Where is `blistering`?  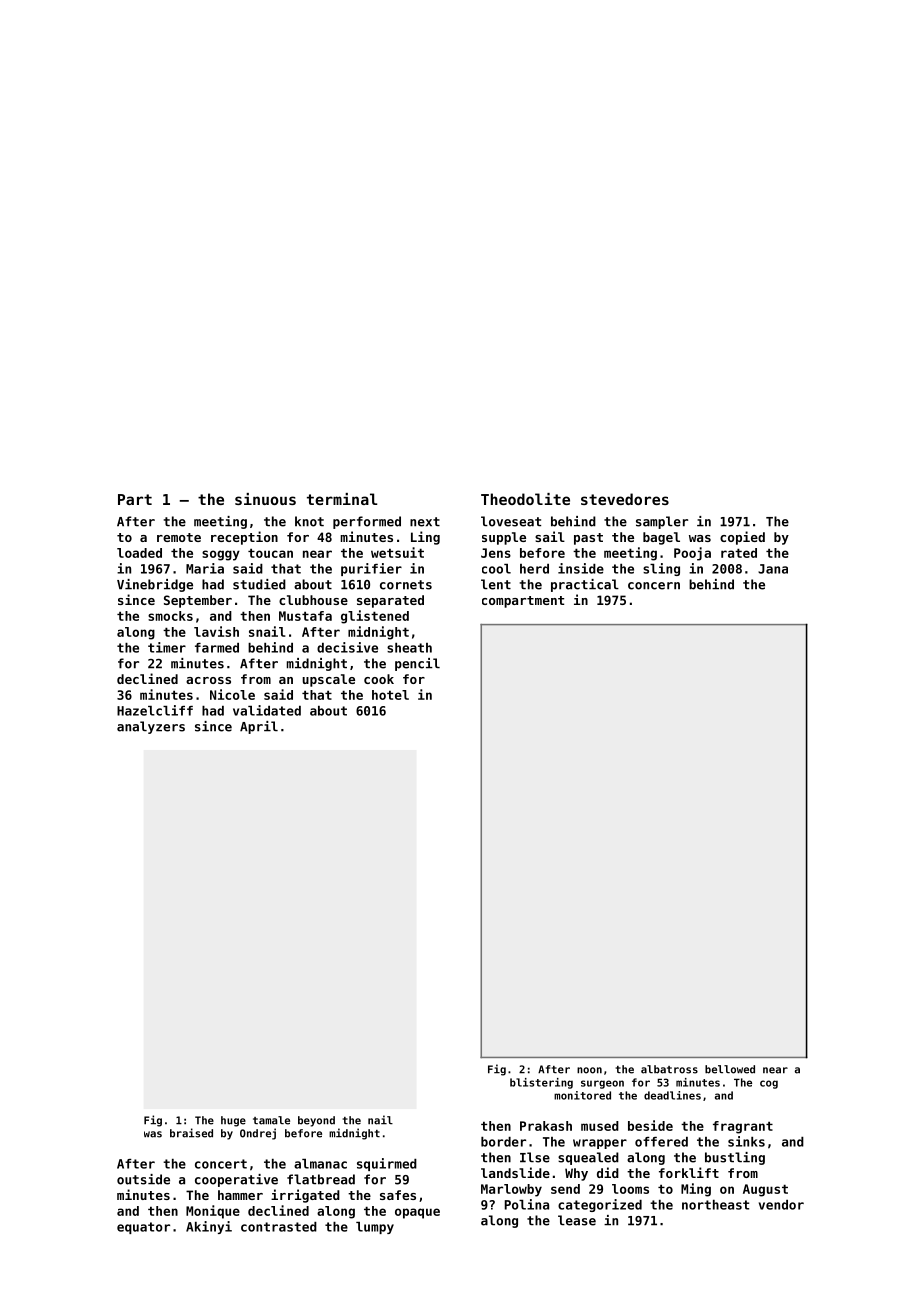 blistering is located at coordinates (541, 1083).
